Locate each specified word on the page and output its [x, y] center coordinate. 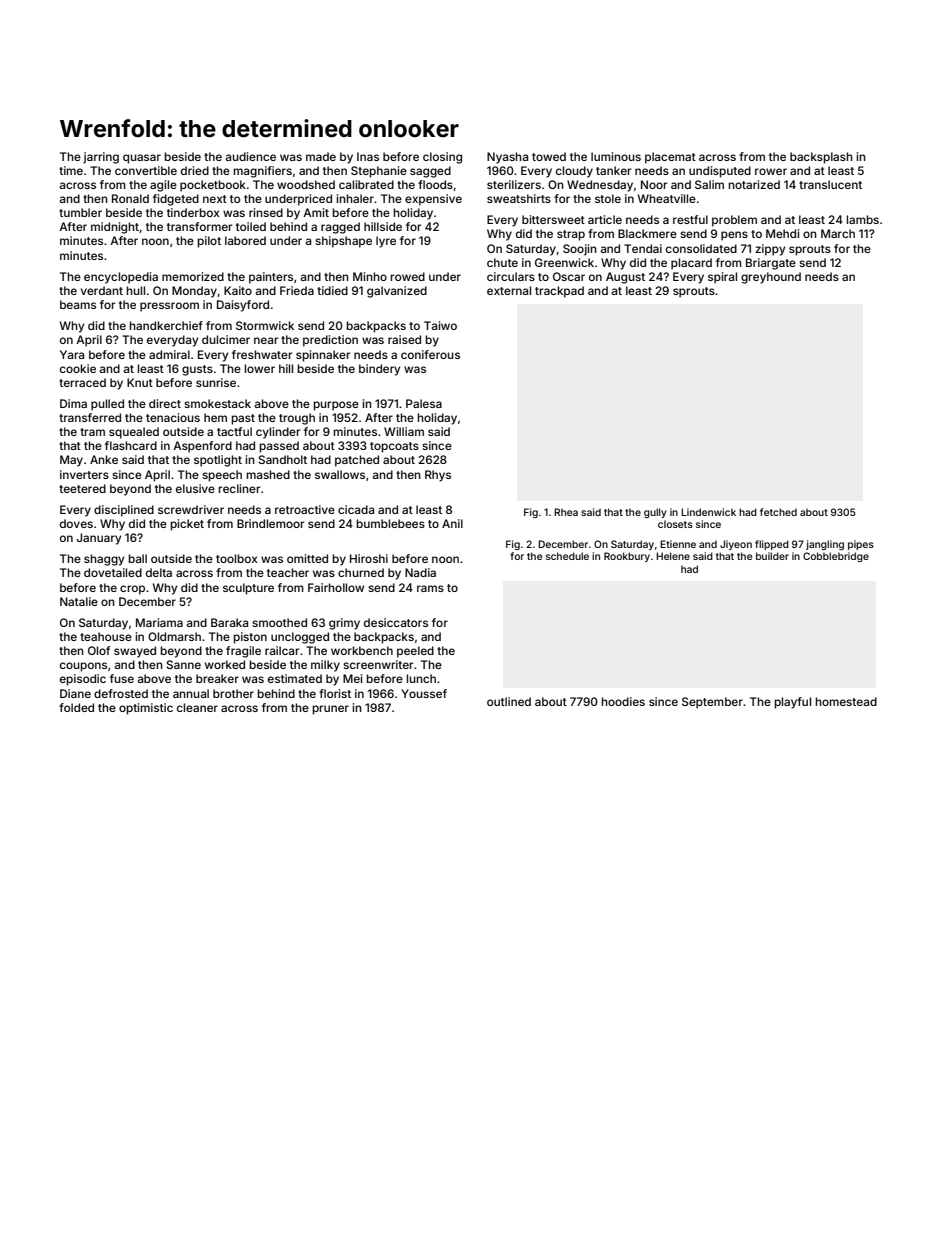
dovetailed [113, 572]
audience [251, 156]
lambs [862, 219]
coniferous [430, 354]
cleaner [197, 707]
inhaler [355, 198]
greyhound [771, 278]
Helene [673, 556]
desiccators [396, 622]
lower [259, 368]
